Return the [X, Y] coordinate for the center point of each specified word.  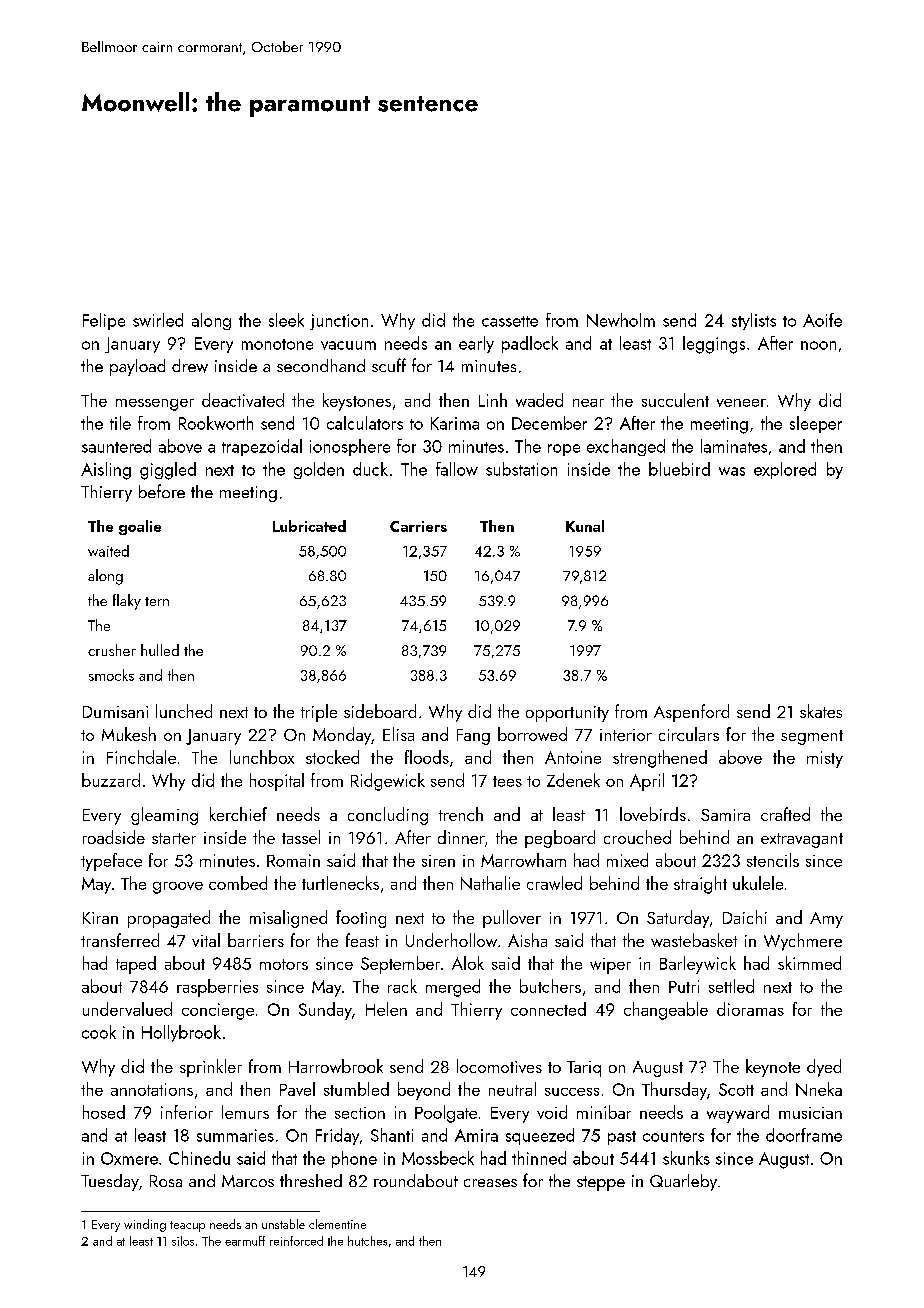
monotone [277, 344]
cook [99, 1032]
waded [539, 400]
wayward [738, 1114]
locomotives [499, 1066]
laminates [734, 446]
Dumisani [115, 712]
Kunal [585, 526]
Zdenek [573, 780]
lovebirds [653, 814]
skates [821, 711]
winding [145, 1225]
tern [157, 601]
